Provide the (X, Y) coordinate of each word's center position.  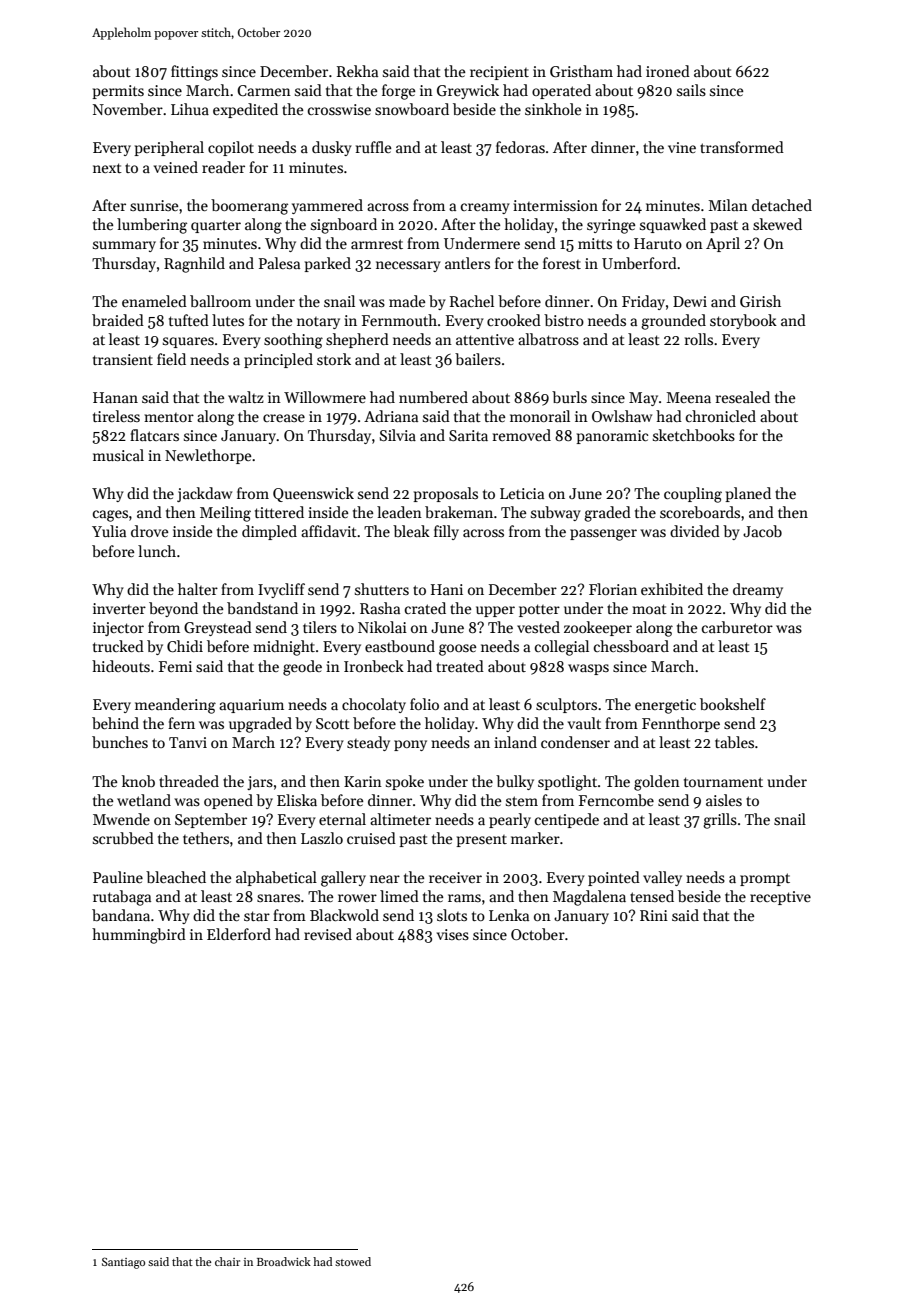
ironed (668, 71)
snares (278, 898)
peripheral (169, 148)
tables (734, 742)
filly (446, 532)
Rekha (357, 71)
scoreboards (700, 512)
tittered (279, 512)
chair (227, 1261)
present (481, 841)
